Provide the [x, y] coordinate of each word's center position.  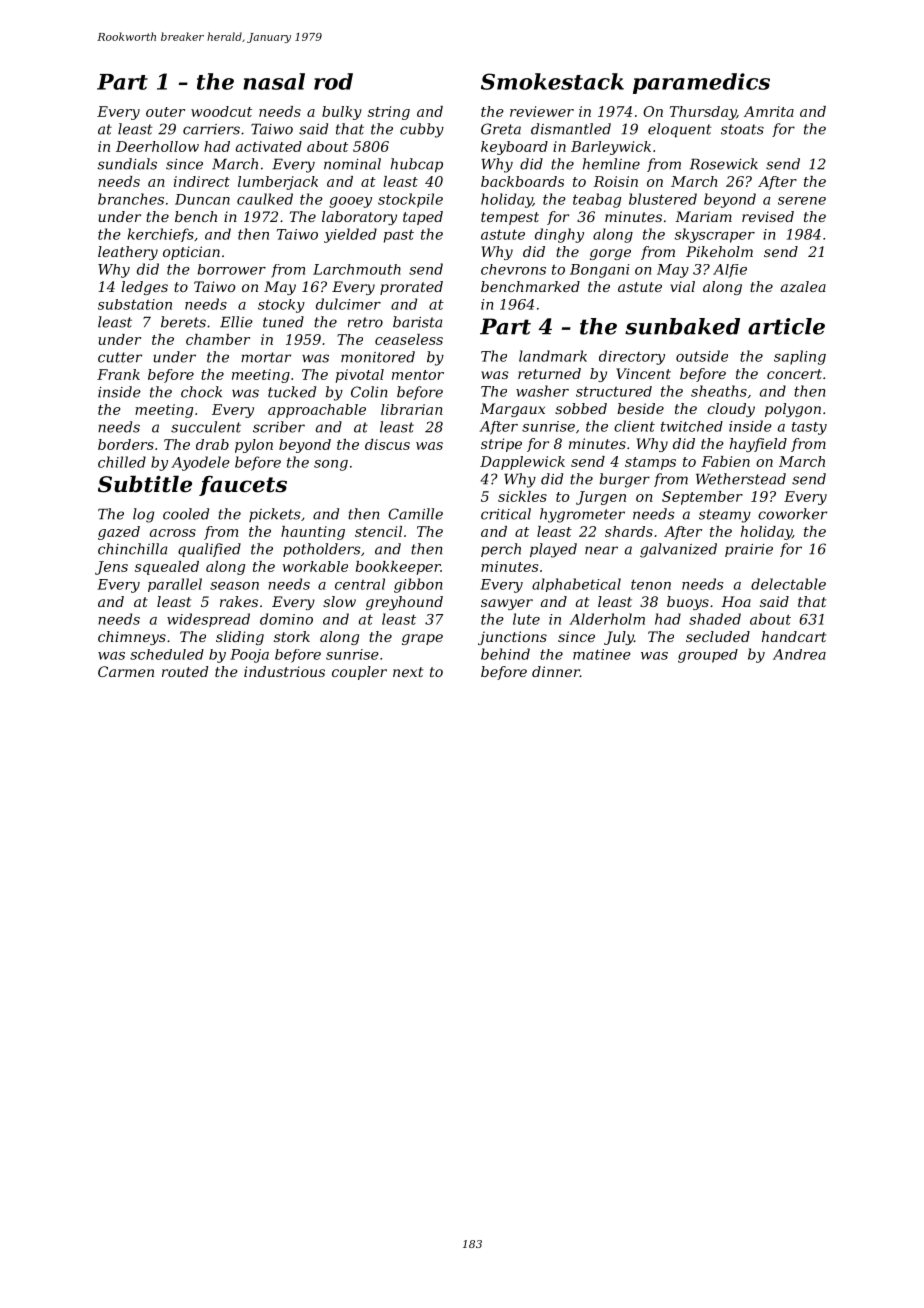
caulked [265, 199]
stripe [501, 445]
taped [423, 218]
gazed [119, 533]
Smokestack [552, 81]
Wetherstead [741, 479]
